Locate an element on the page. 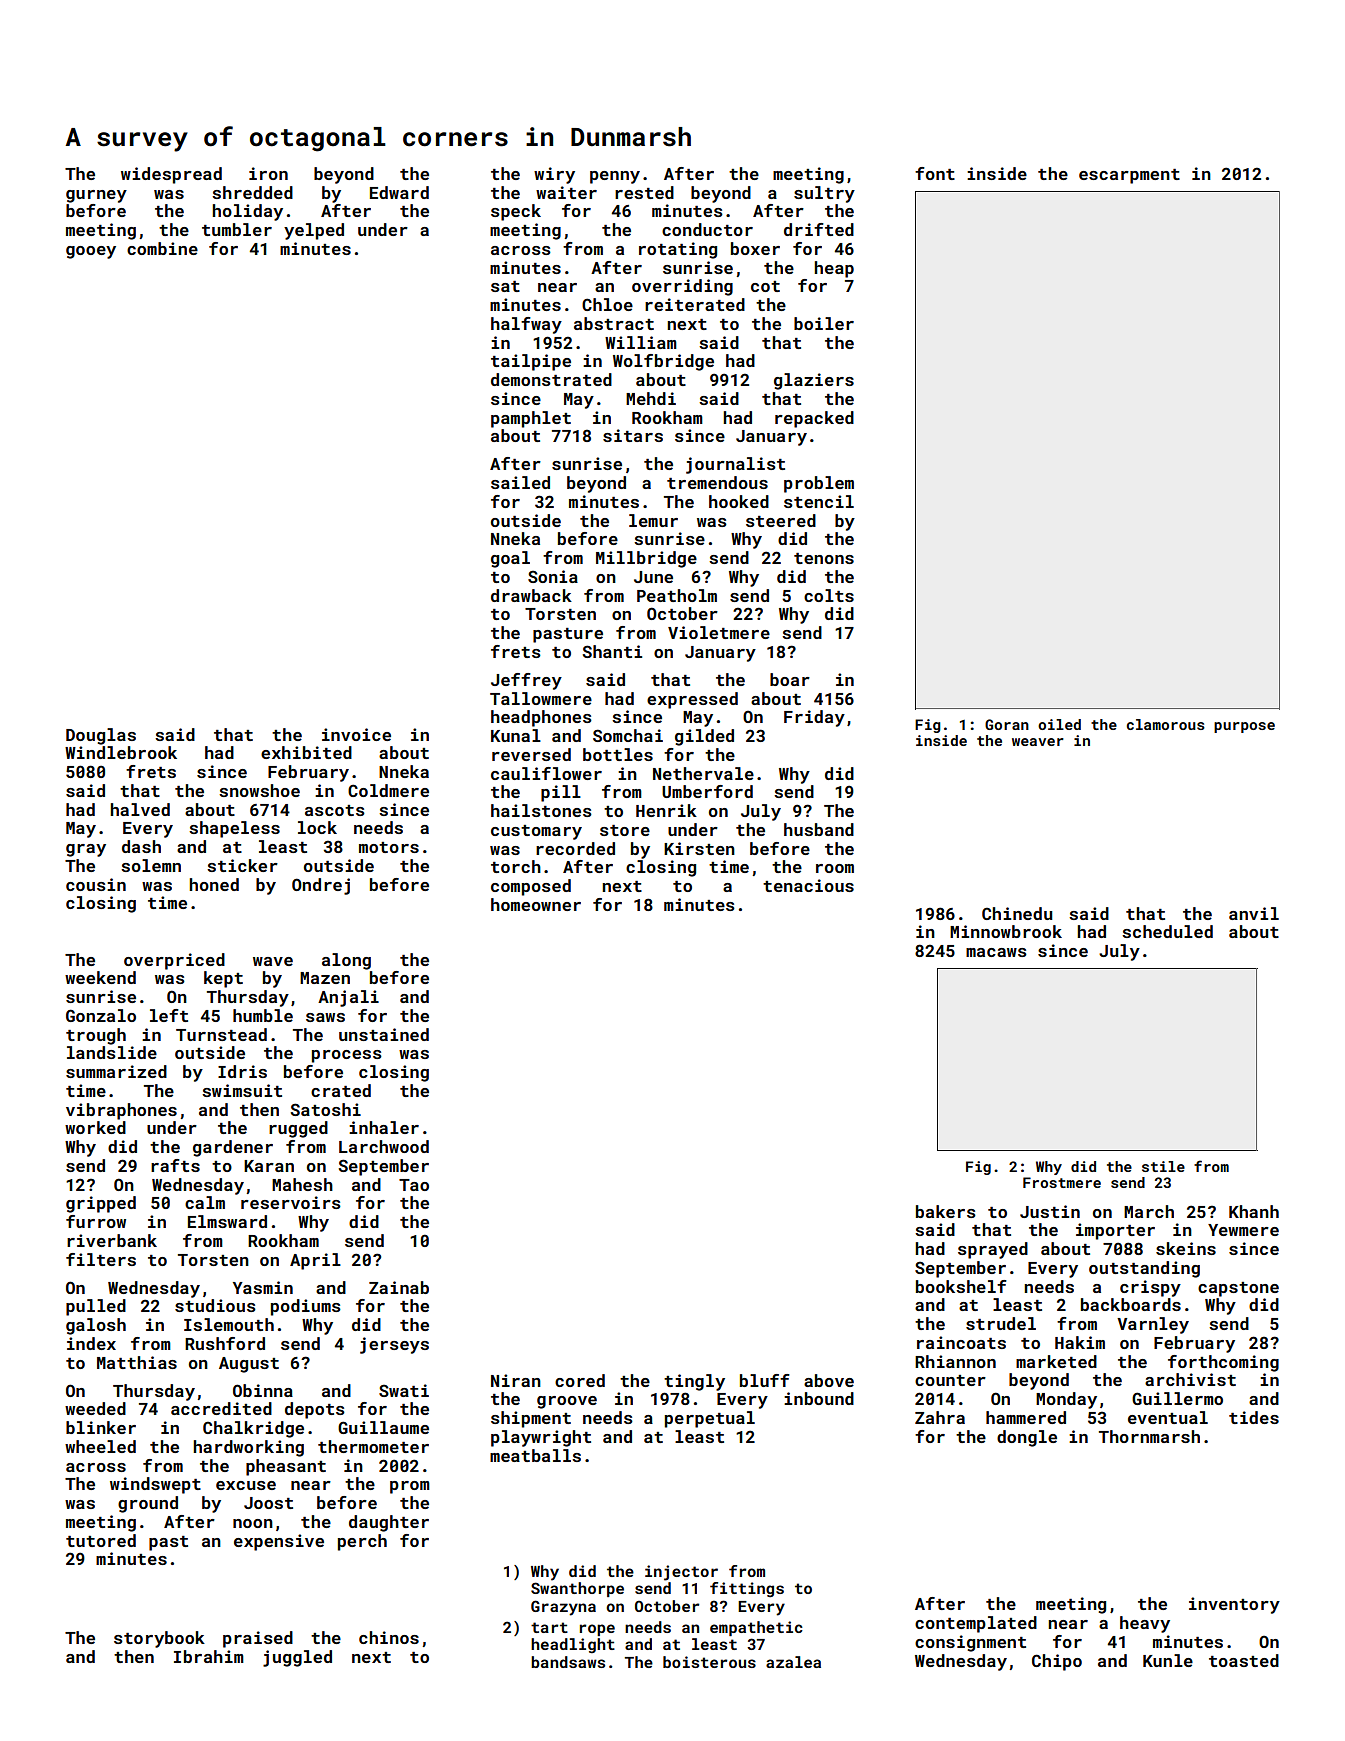 This image has height=1741, width=1345. perpetual is located at coordinates (710, 1419).
